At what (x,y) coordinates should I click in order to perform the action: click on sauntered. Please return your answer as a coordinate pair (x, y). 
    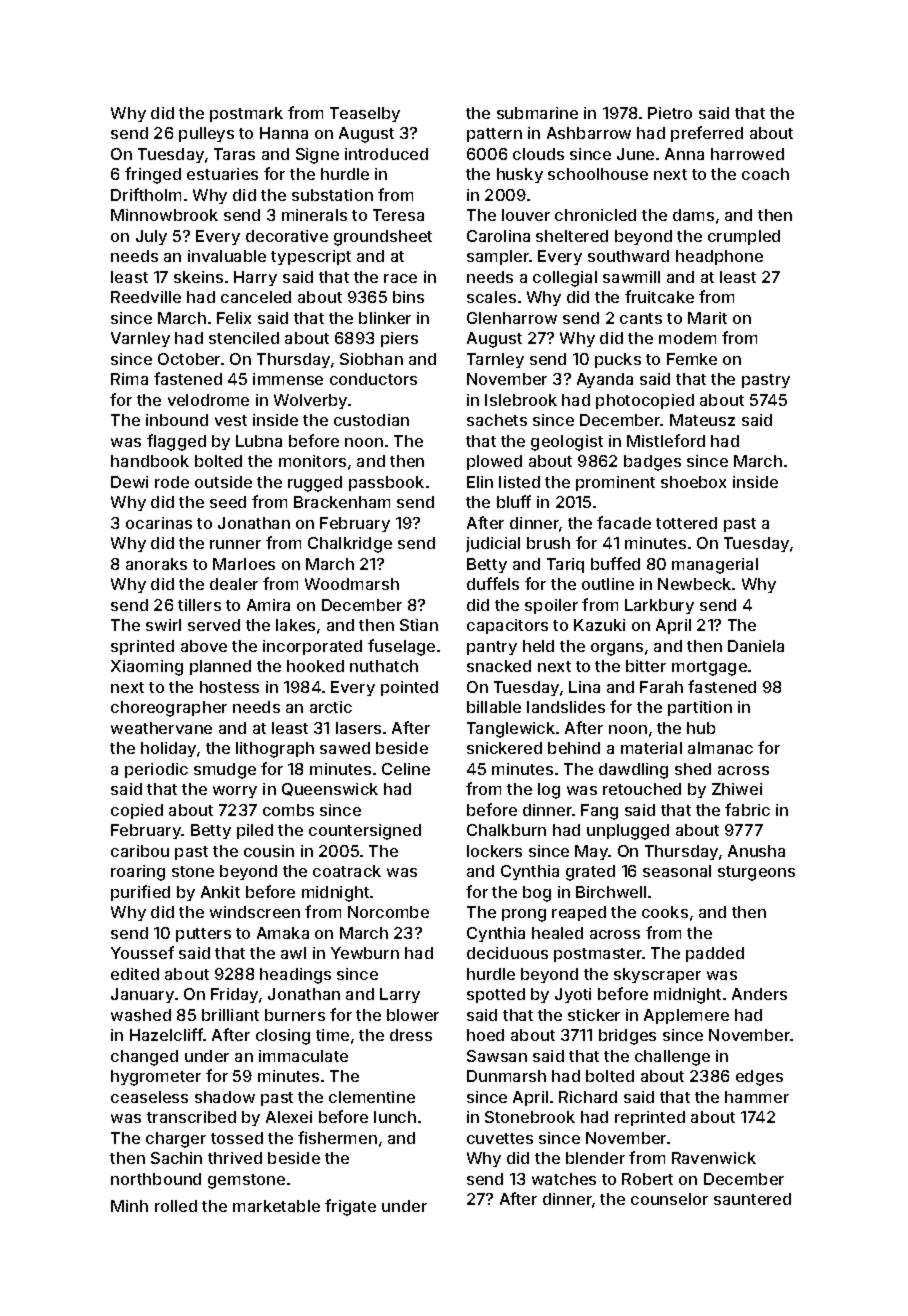
    Looking at the image, I should click on (752, 1199).
